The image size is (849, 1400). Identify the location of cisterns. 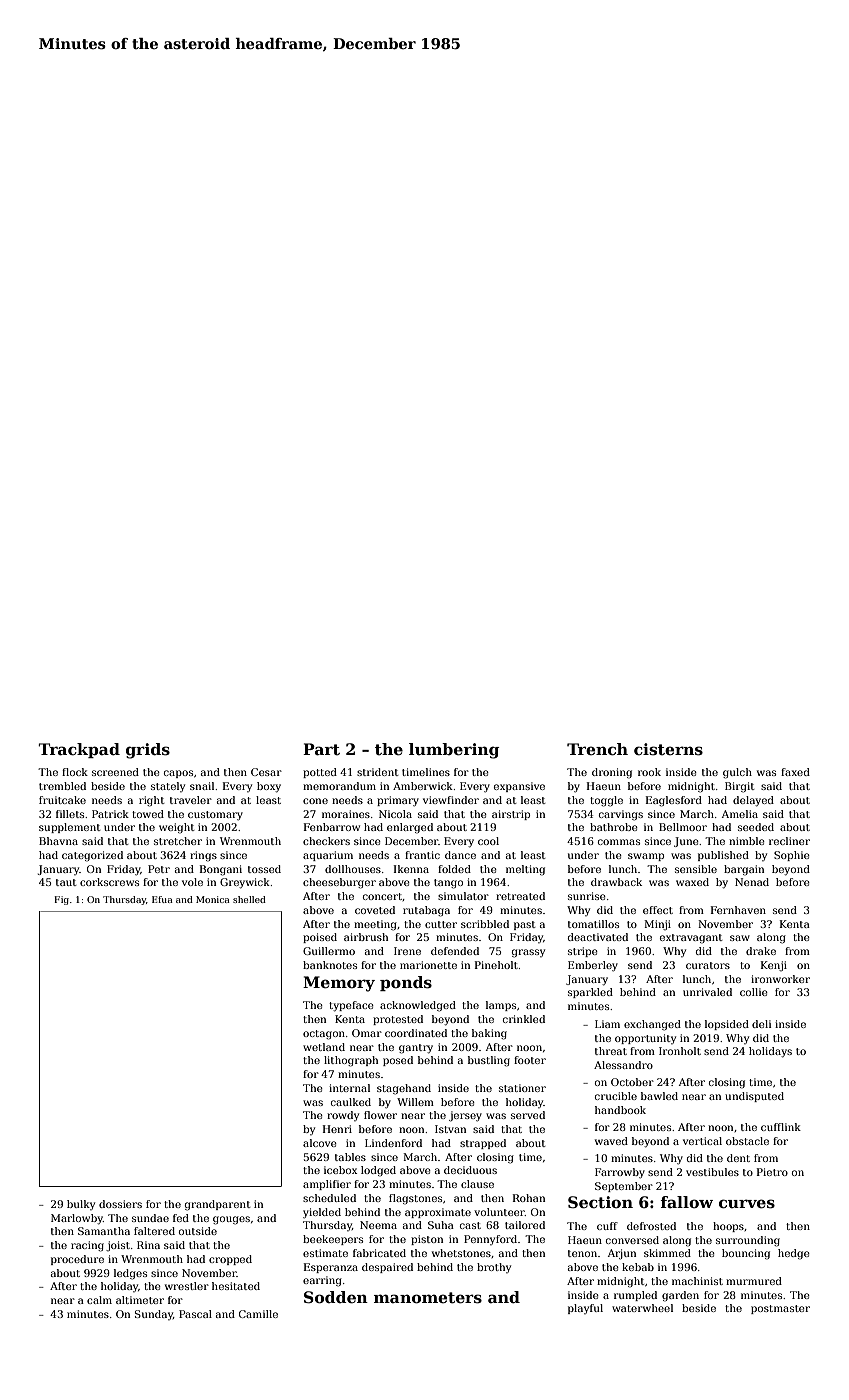
(668, 749).
